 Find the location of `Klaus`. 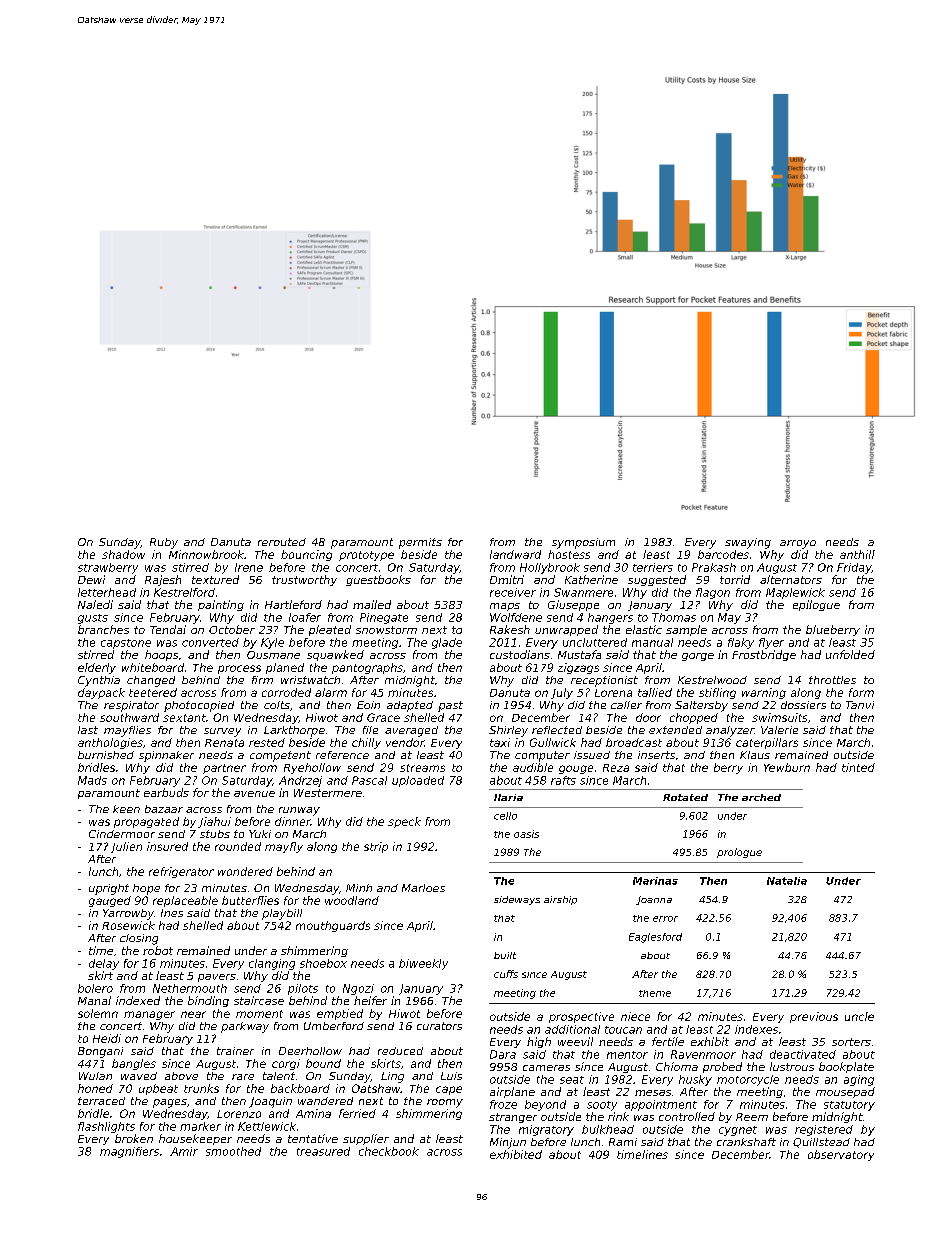

Klaus is located at coordinates (755, 755).
